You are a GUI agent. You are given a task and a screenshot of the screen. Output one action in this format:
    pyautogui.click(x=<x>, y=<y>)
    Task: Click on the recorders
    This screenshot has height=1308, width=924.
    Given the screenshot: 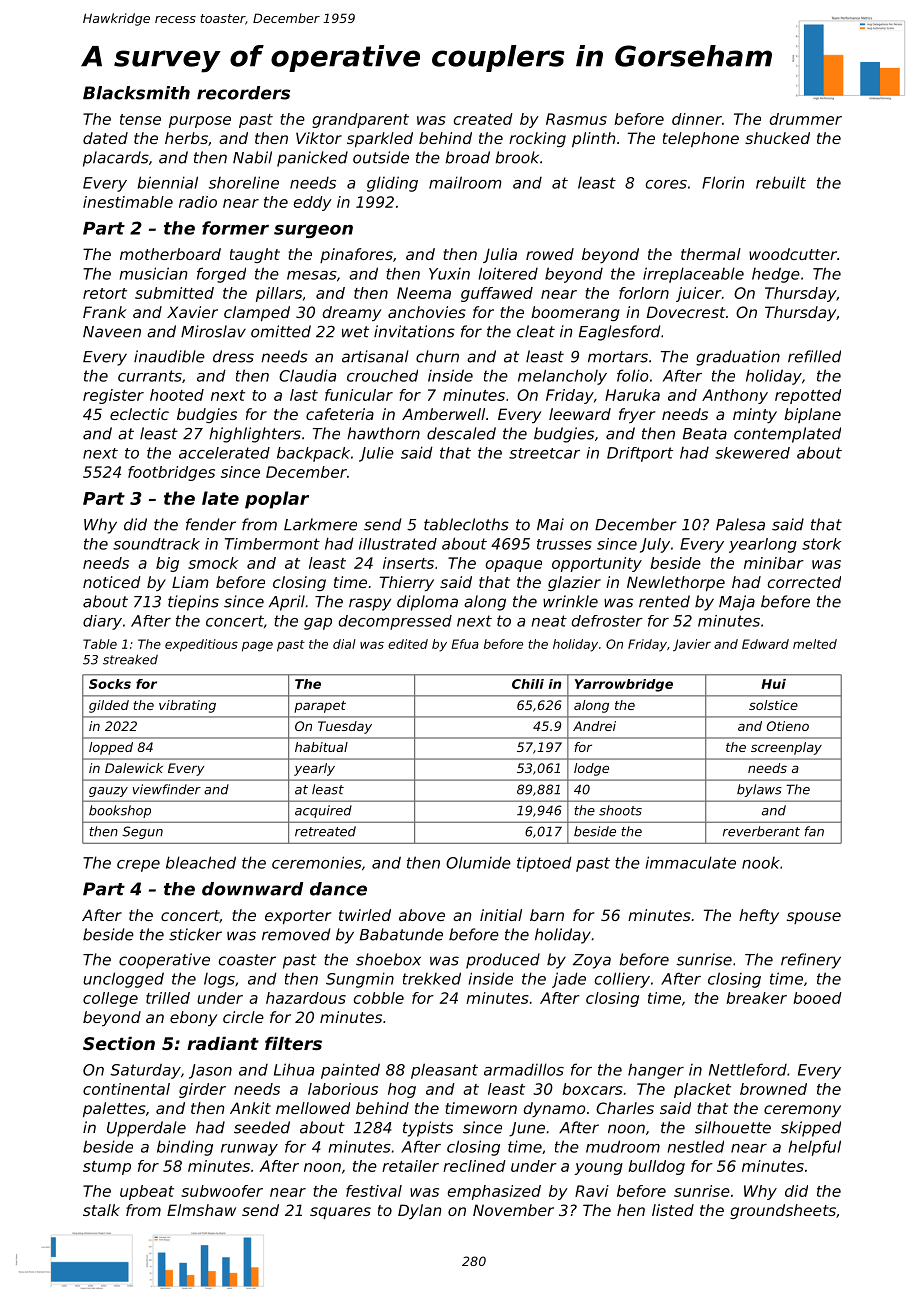 What is the action you would take?
    pyautogui.click(x=243, y=93)
